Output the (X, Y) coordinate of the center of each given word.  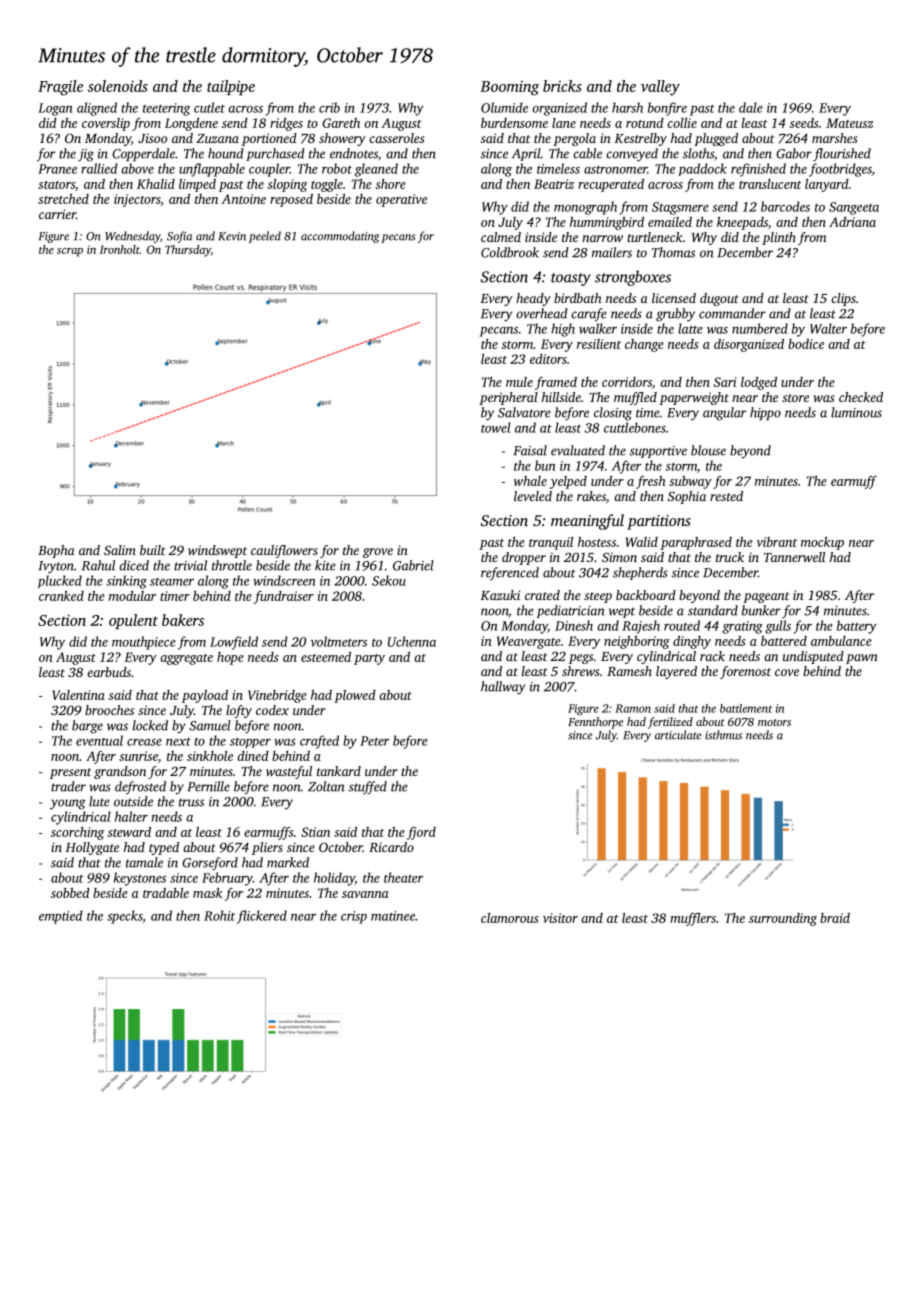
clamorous (510, 918)
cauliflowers (284, 551)
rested (726, 496)
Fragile (60, 88)
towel (496, 427)
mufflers (693, 919)
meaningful (587, 522)
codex (272, 710)
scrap (70, 252)
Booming (509, 88)
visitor (560, 918)
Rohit (219, 915)
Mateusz (850, 123)
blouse (708, 450)
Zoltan (326, 786)
